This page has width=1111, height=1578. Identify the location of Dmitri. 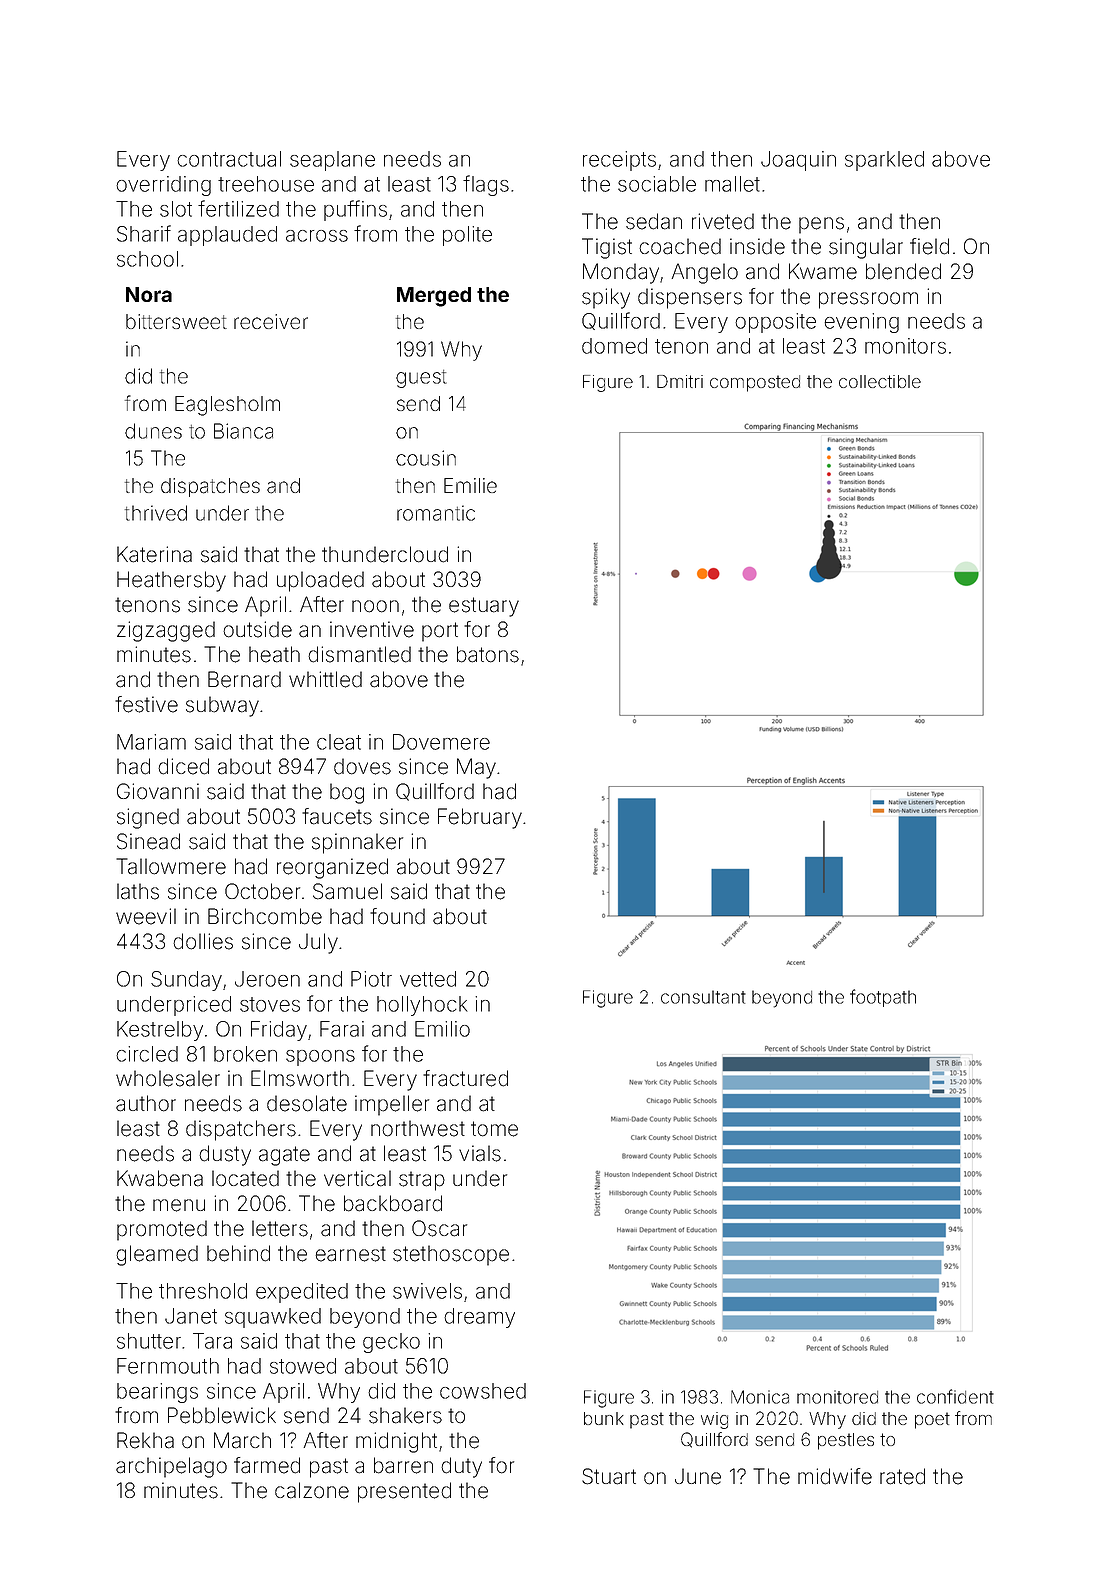
(680, 381).
